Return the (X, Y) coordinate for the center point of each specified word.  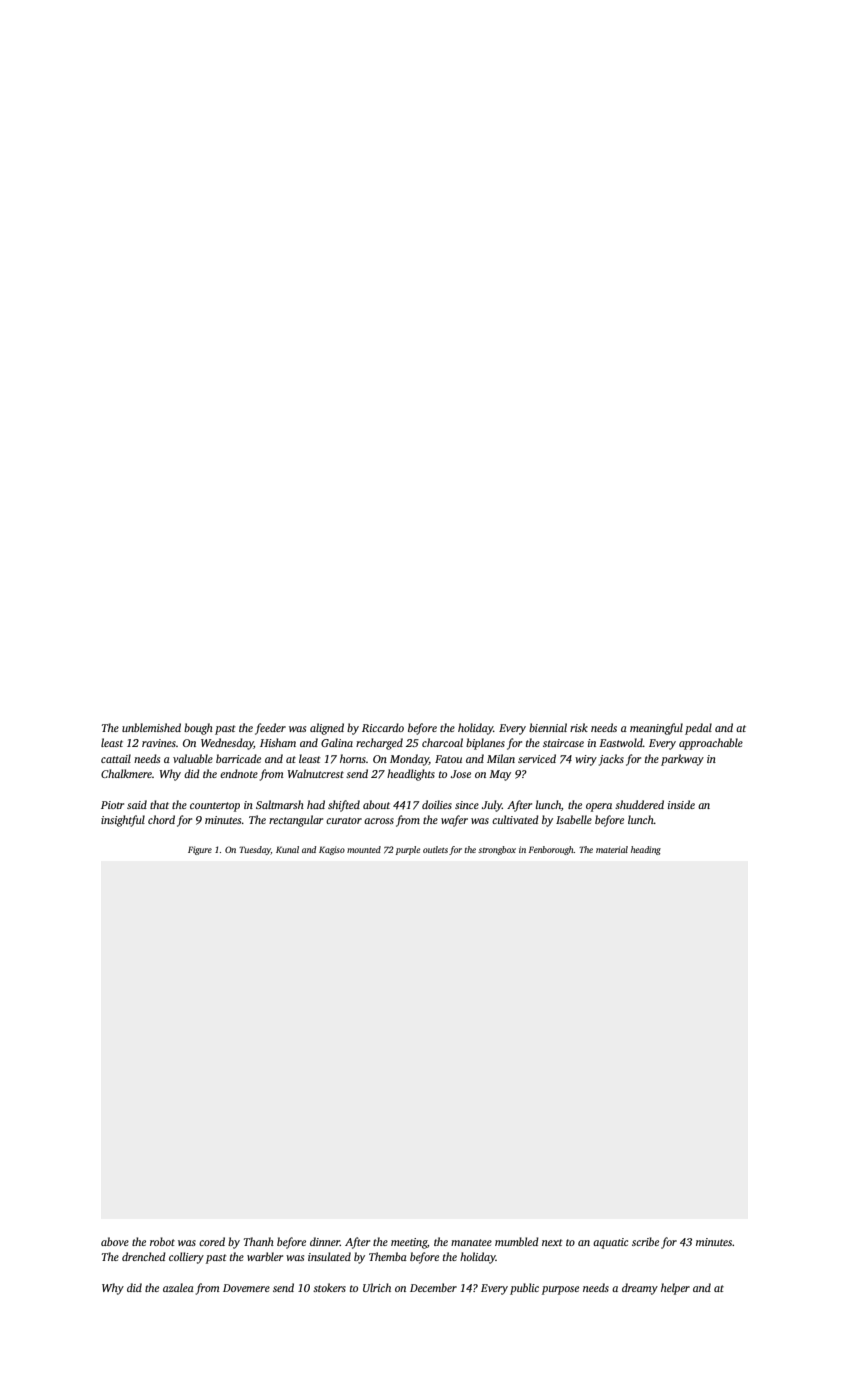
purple (407, 850)
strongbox (497, 850)
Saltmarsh (280, 804)
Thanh (259, 1241)
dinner (325, 1241)
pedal (698, 729)
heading (646, 850)
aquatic (610, 1243)
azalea (178, 1287)
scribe (645, 1241)
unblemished (151, 727)
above (115, 1241)
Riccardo (383, 727)
